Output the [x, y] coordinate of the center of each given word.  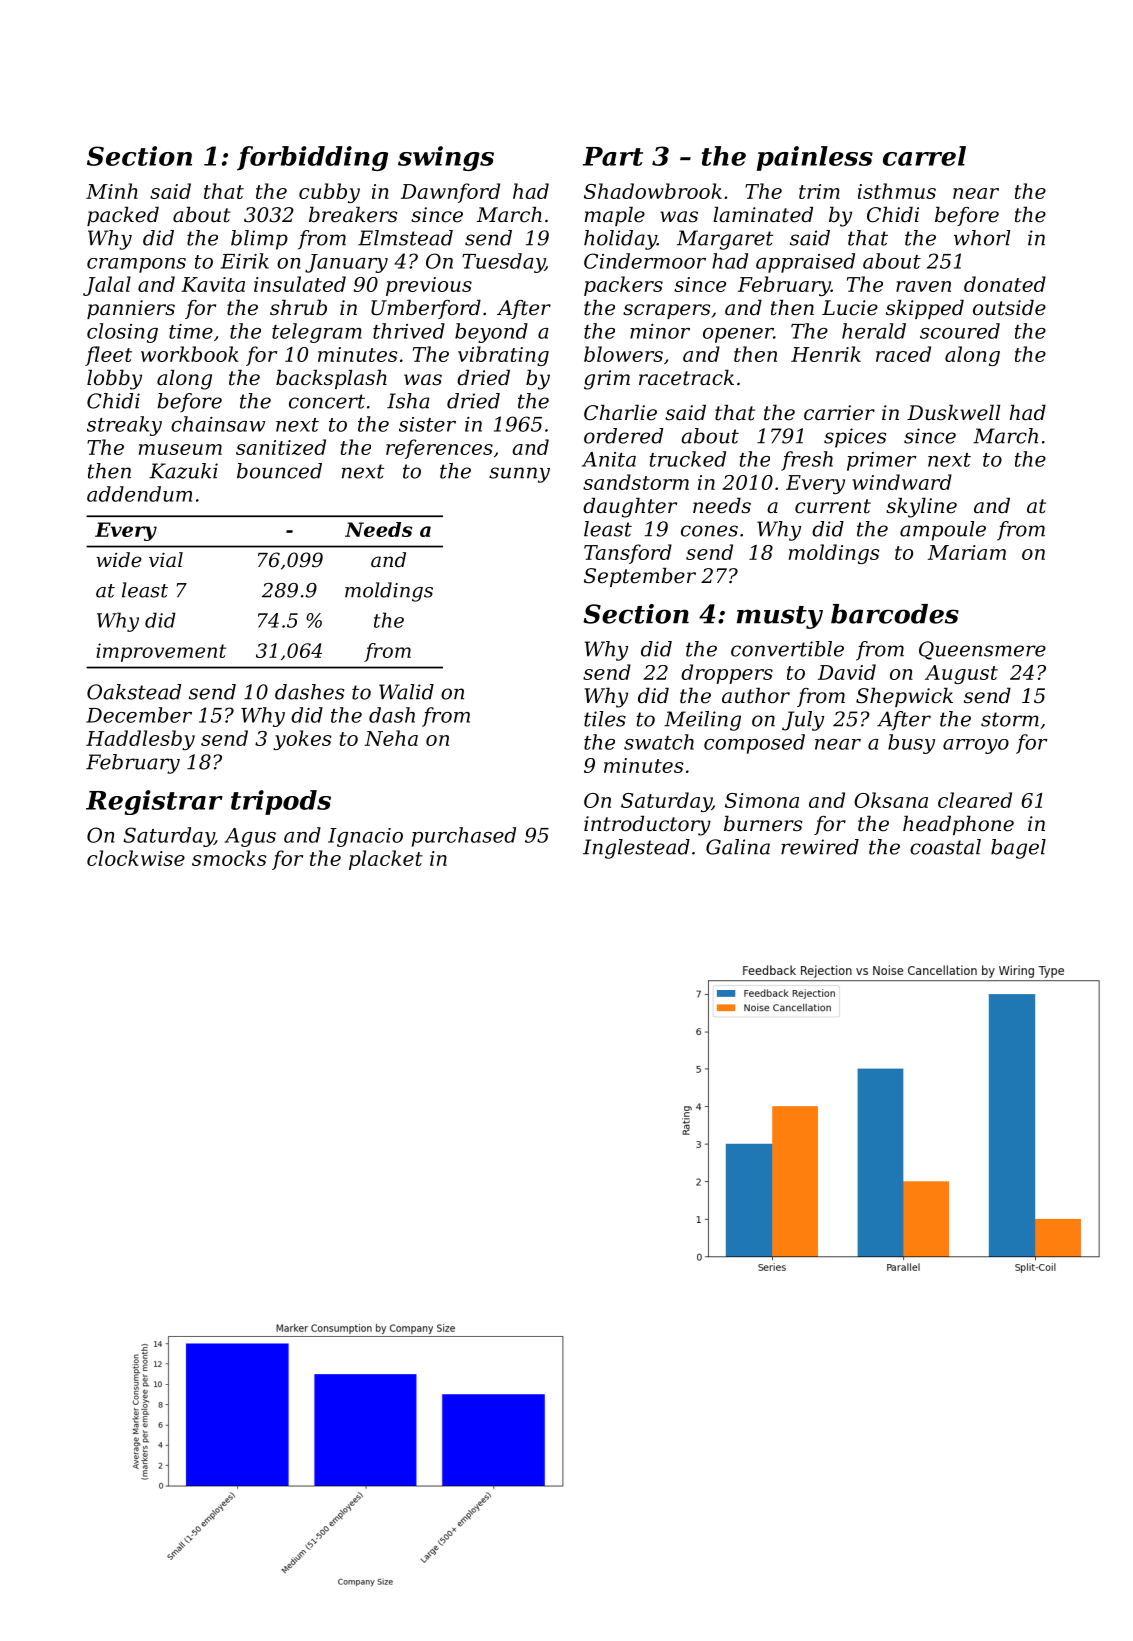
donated [1005, 284]
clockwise [136, 858]
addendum [139, 494]
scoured [960, 331]
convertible [787, 649]
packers [623, 286]
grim [607, 380]
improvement [161, 652]
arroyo [976, 746]
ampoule [943, 531]
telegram [317, 333]
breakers [353, 214]
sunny [519, 475]
